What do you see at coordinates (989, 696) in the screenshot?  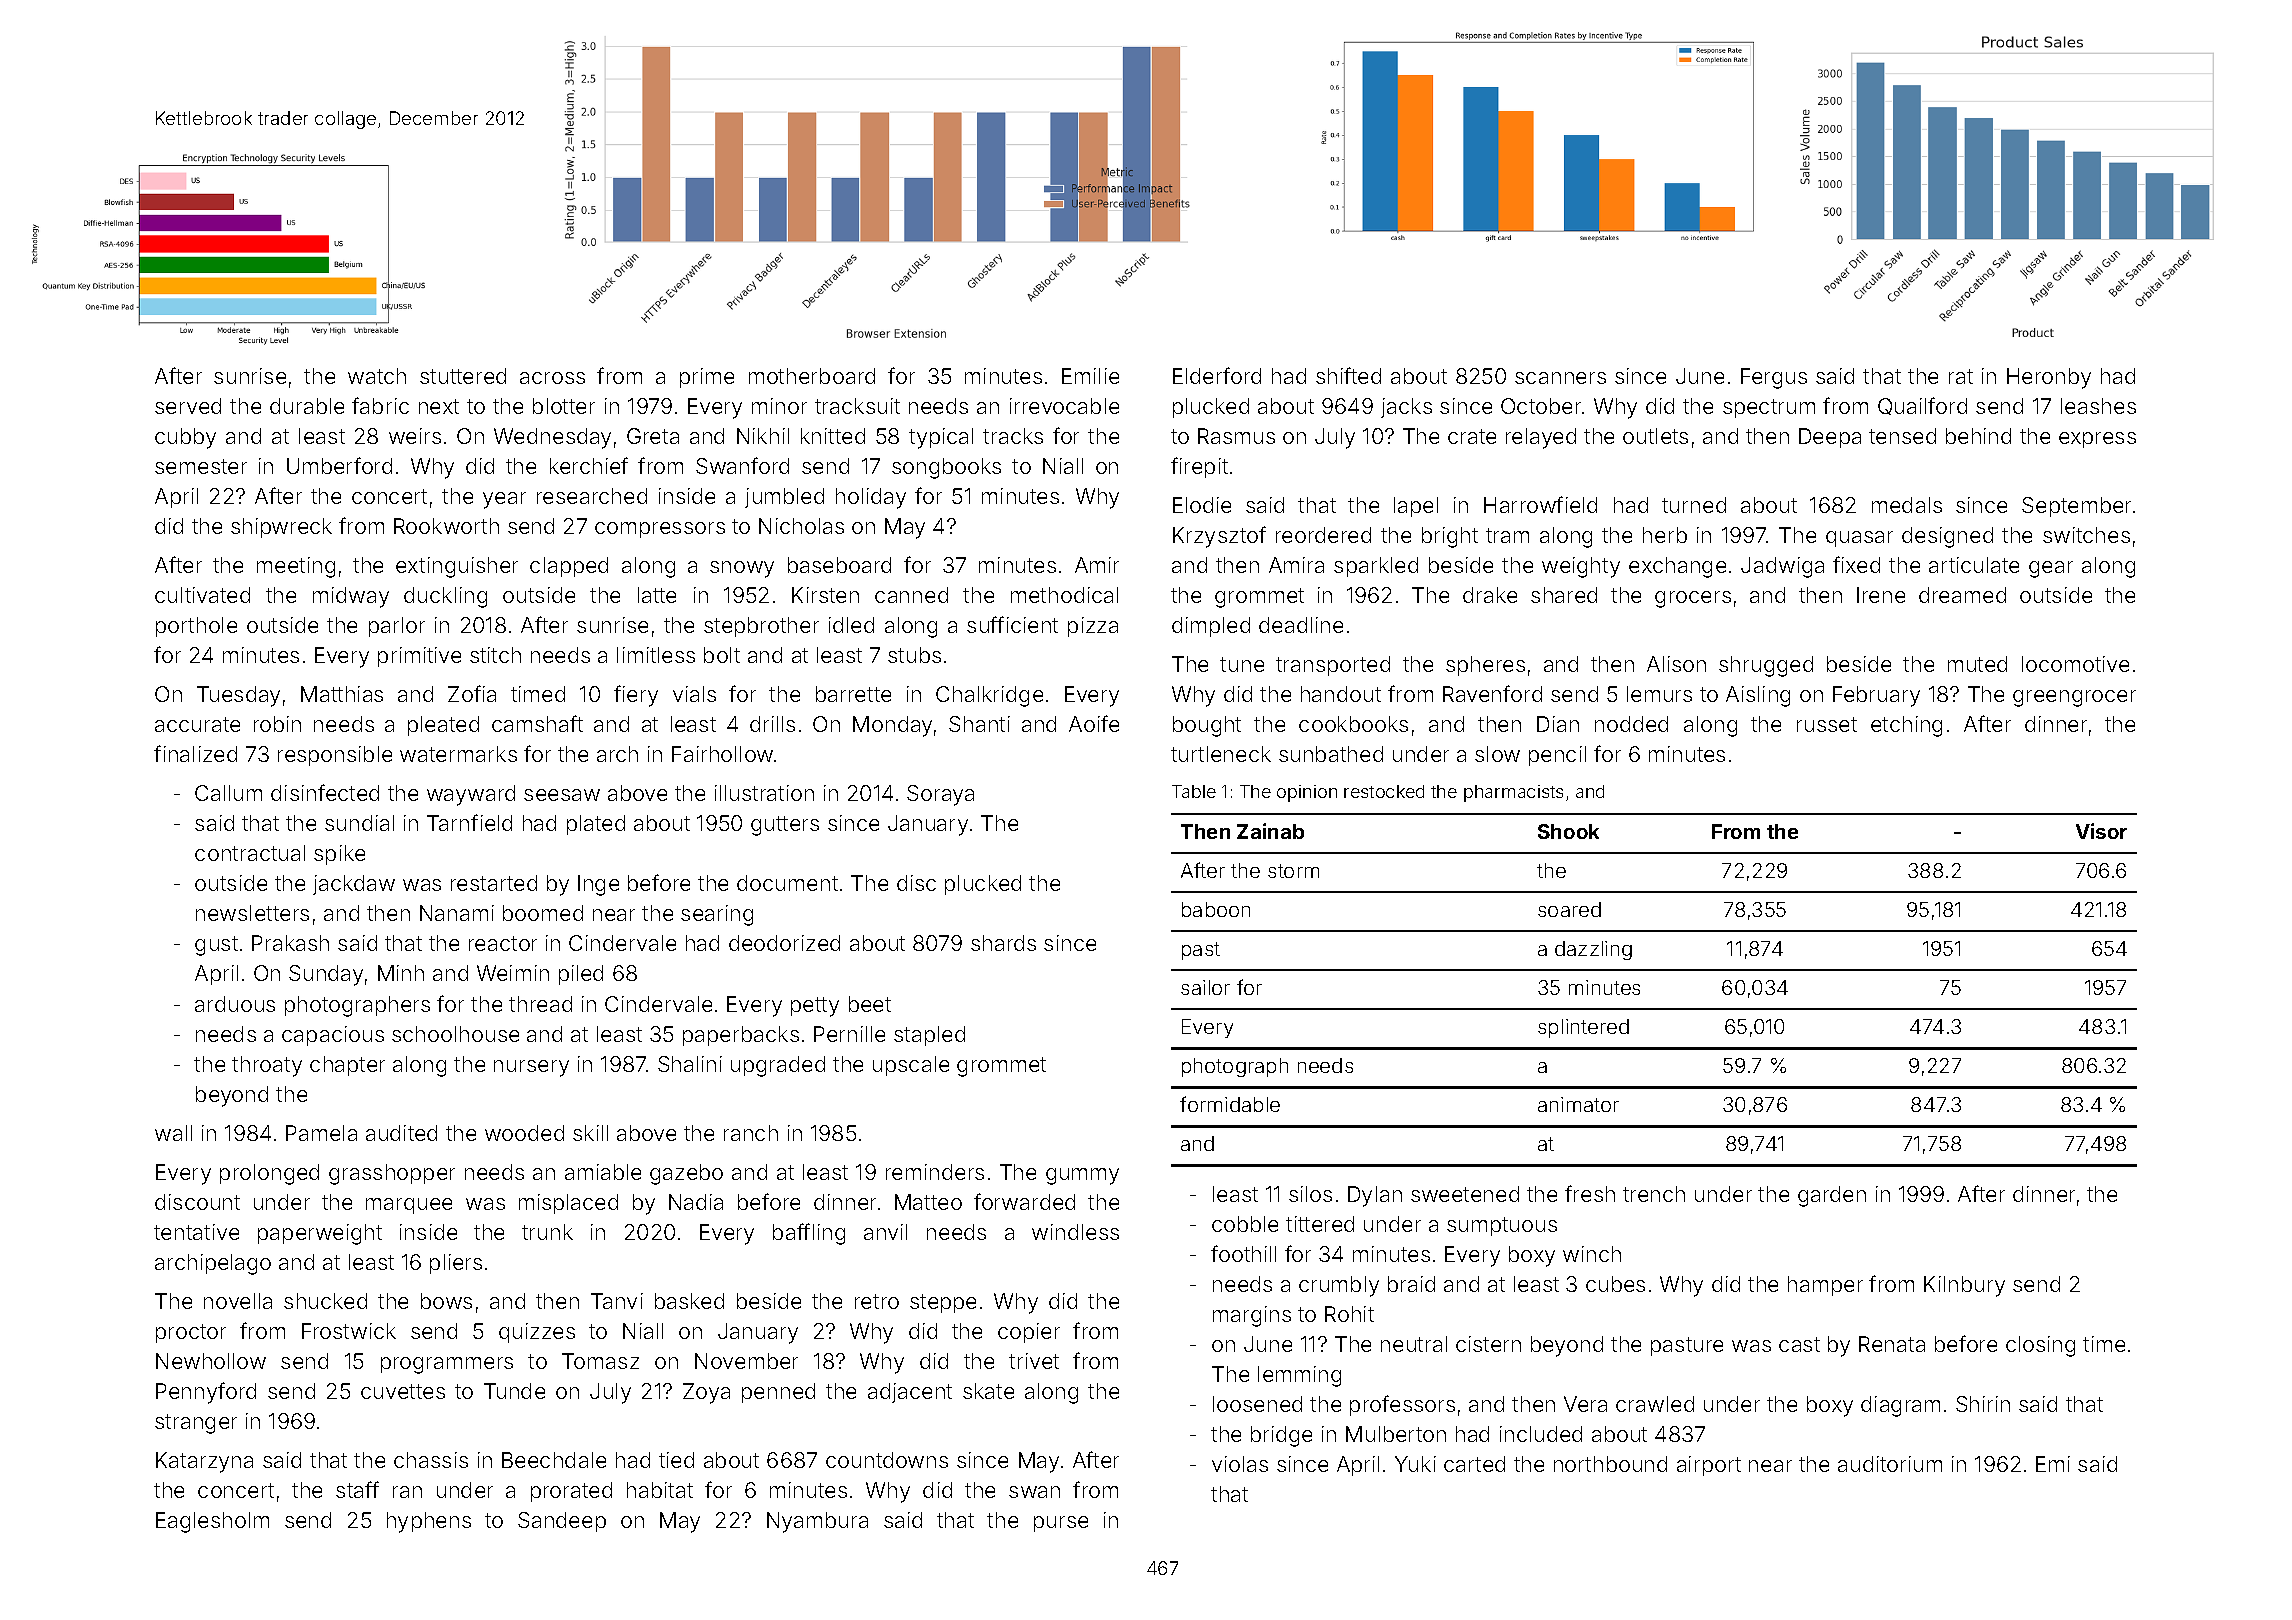 I see `Chalkridge` at bounding box center [989, 696].
